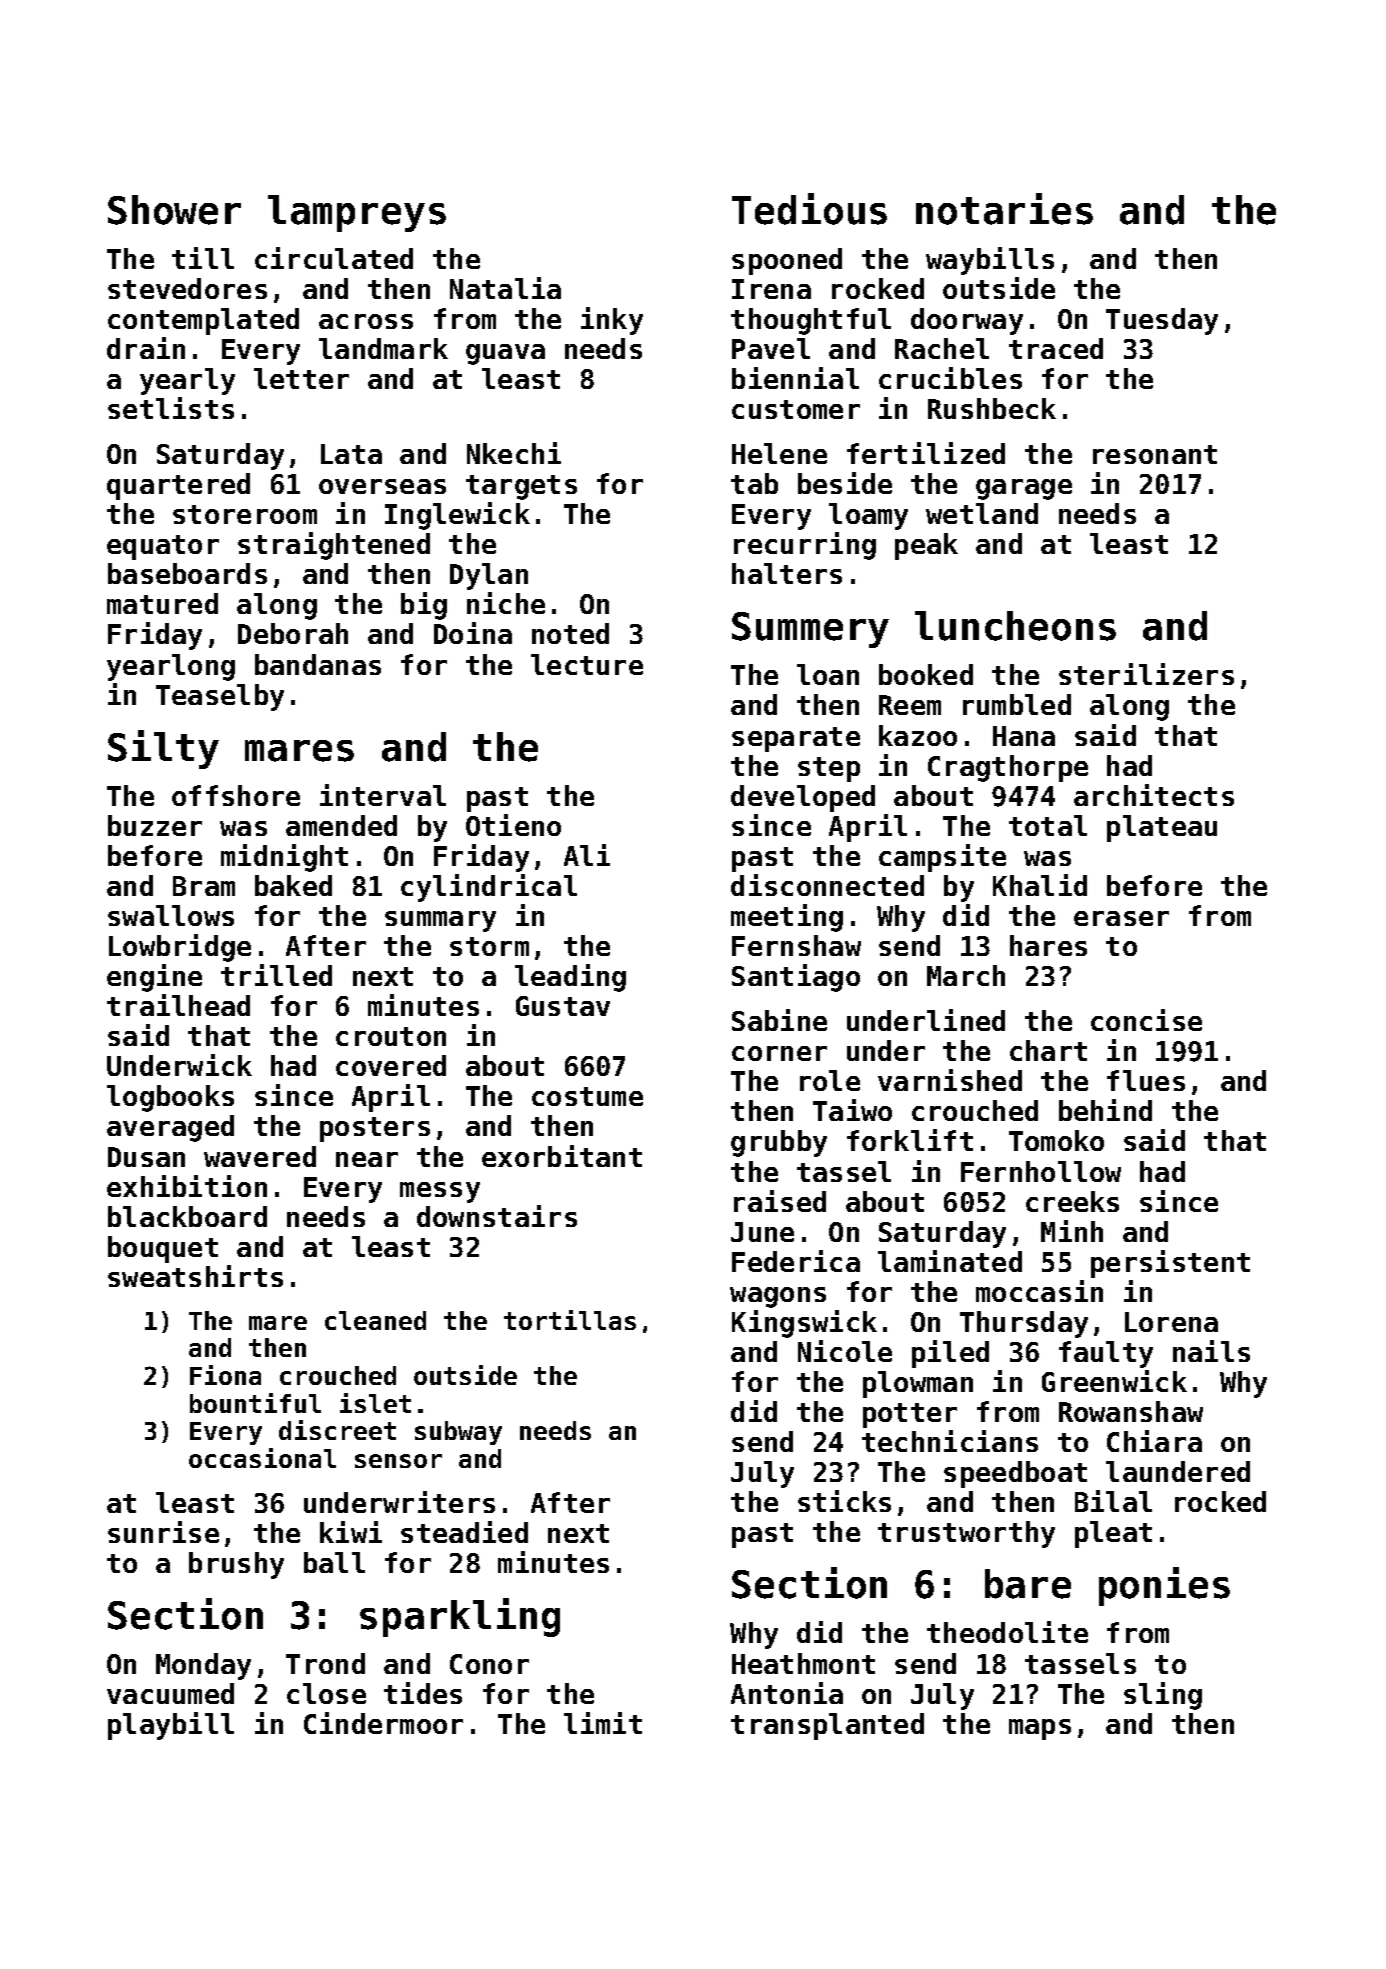  What do you see at coordinates (236, 1565) in the screenshot?
I see `brushy` at bounding box center [236, 1565].
